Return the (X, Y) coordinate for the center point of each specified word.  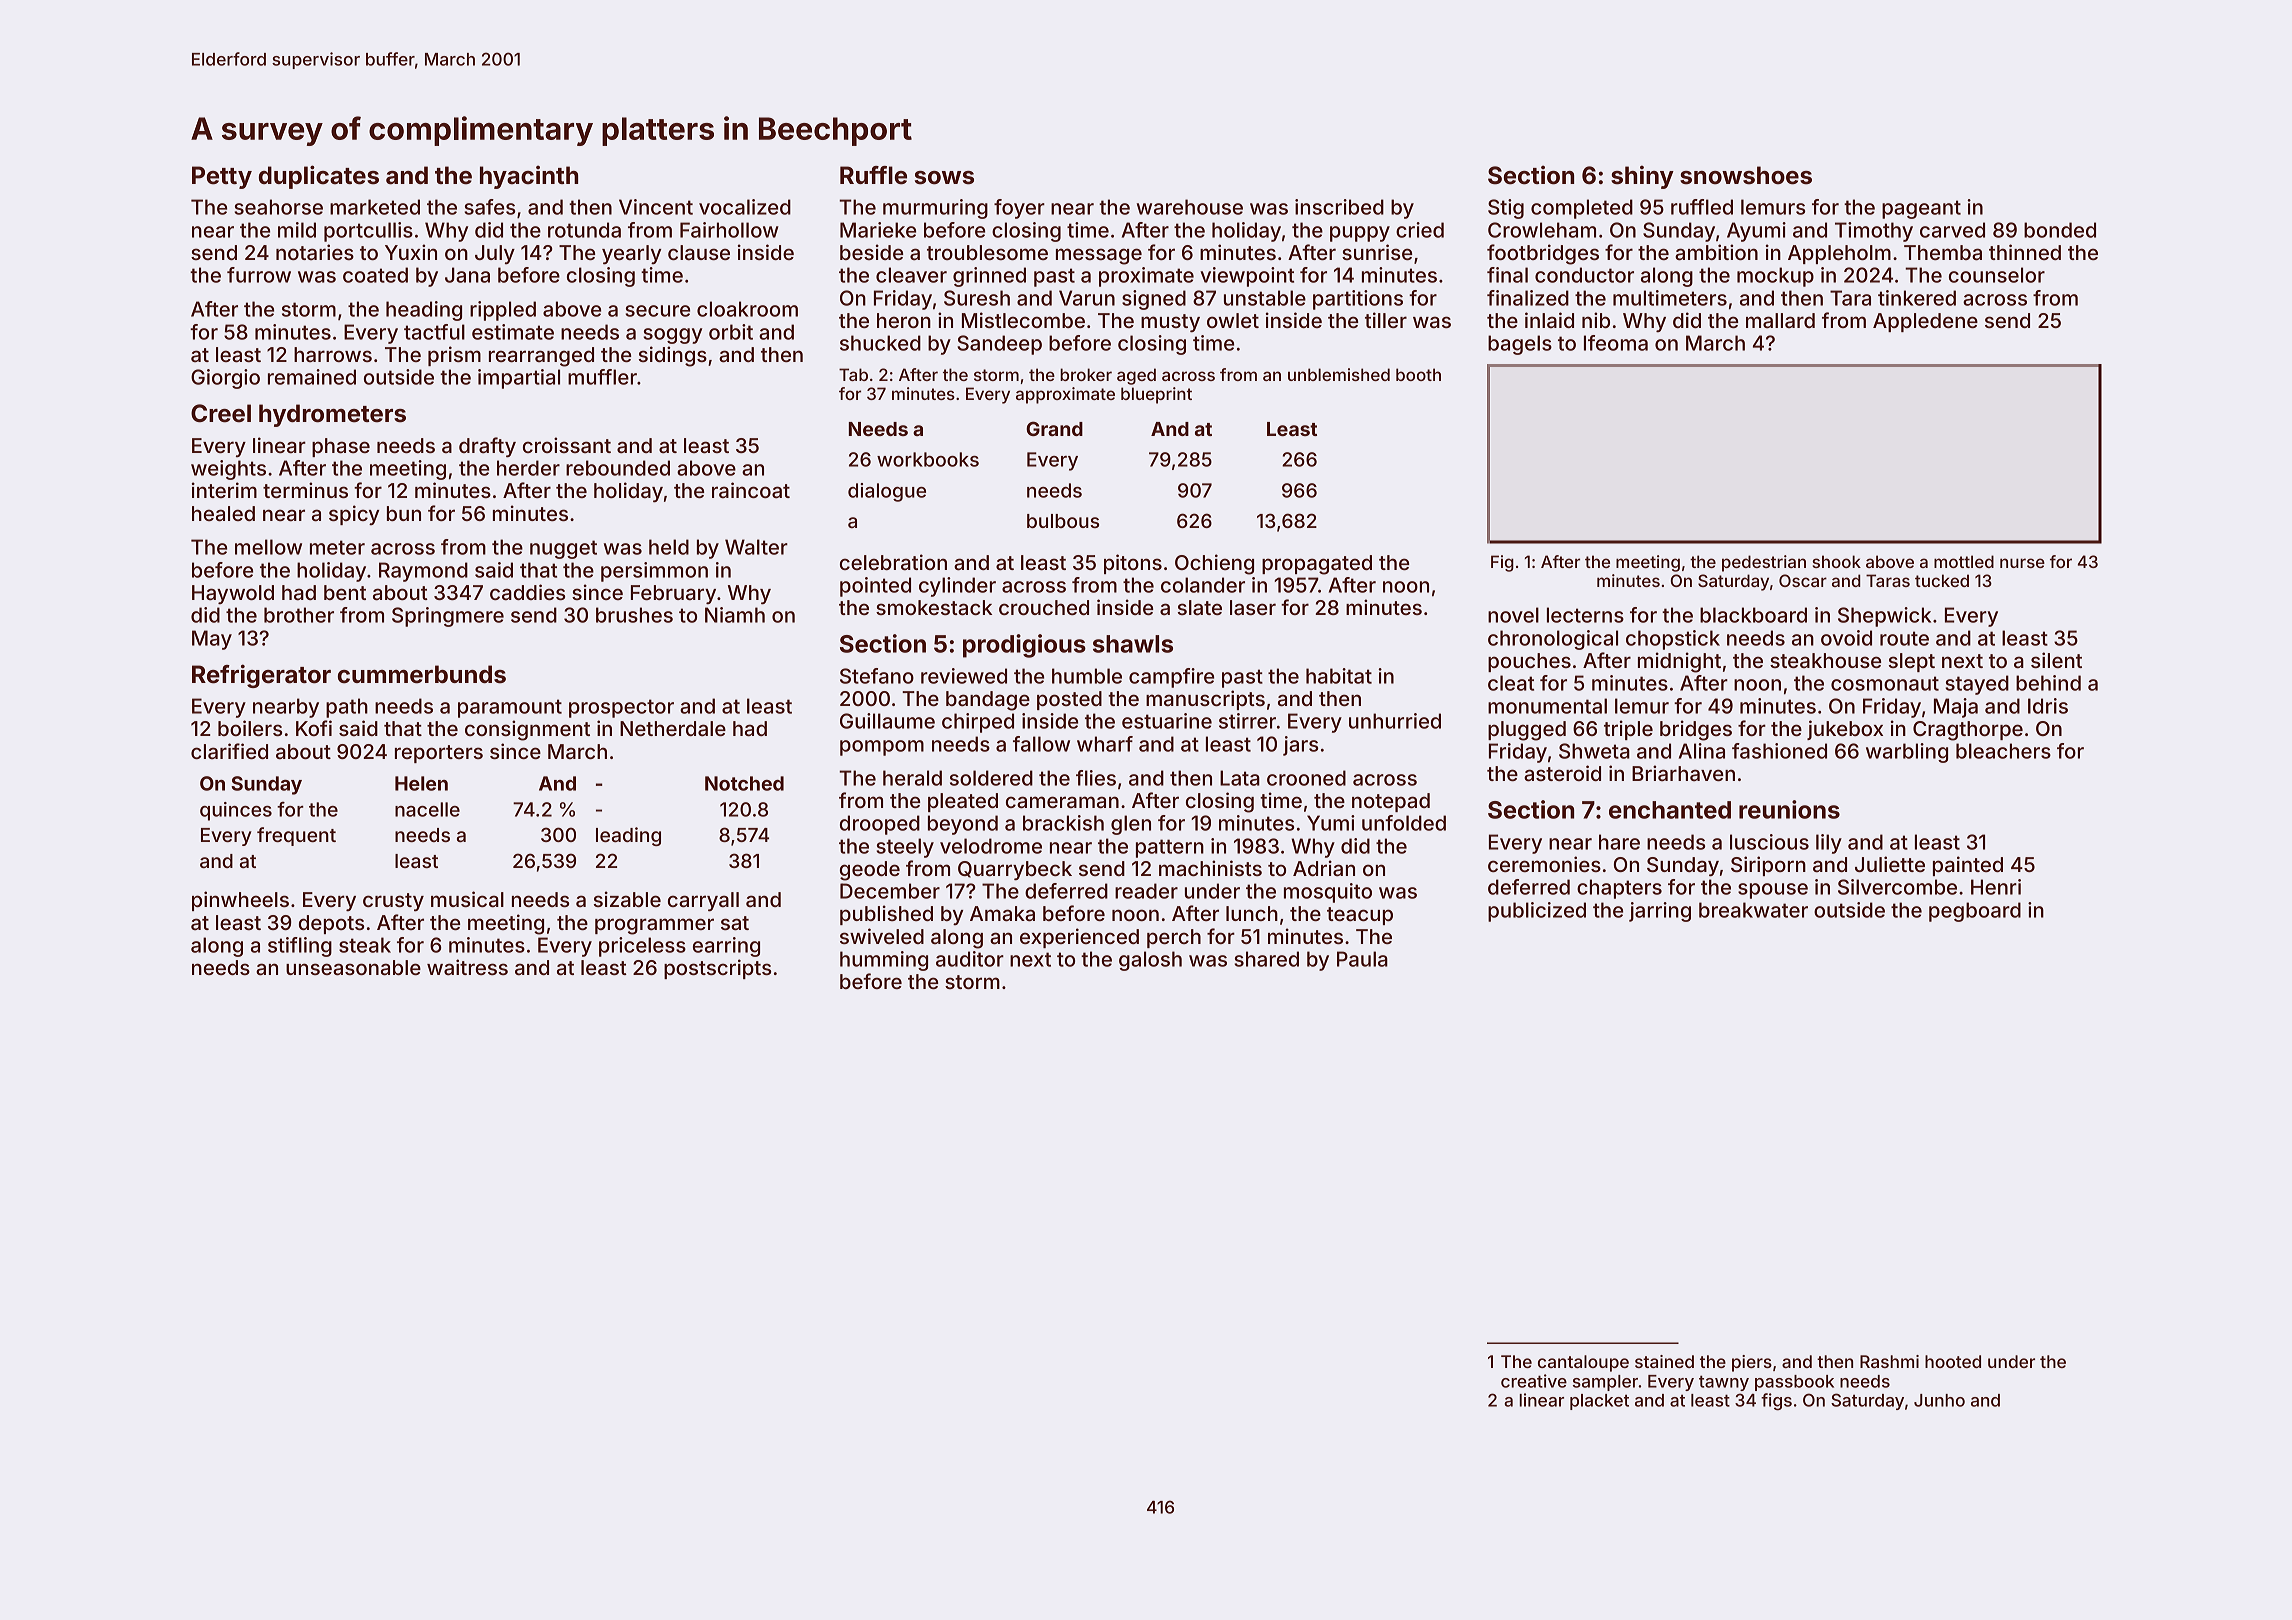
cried (1420, 230)
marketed (375, 207)
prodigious (1024, 646)
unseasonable (353, 968)
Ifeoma (1616, 343)
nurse (2022, 563)
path (347, 708)
